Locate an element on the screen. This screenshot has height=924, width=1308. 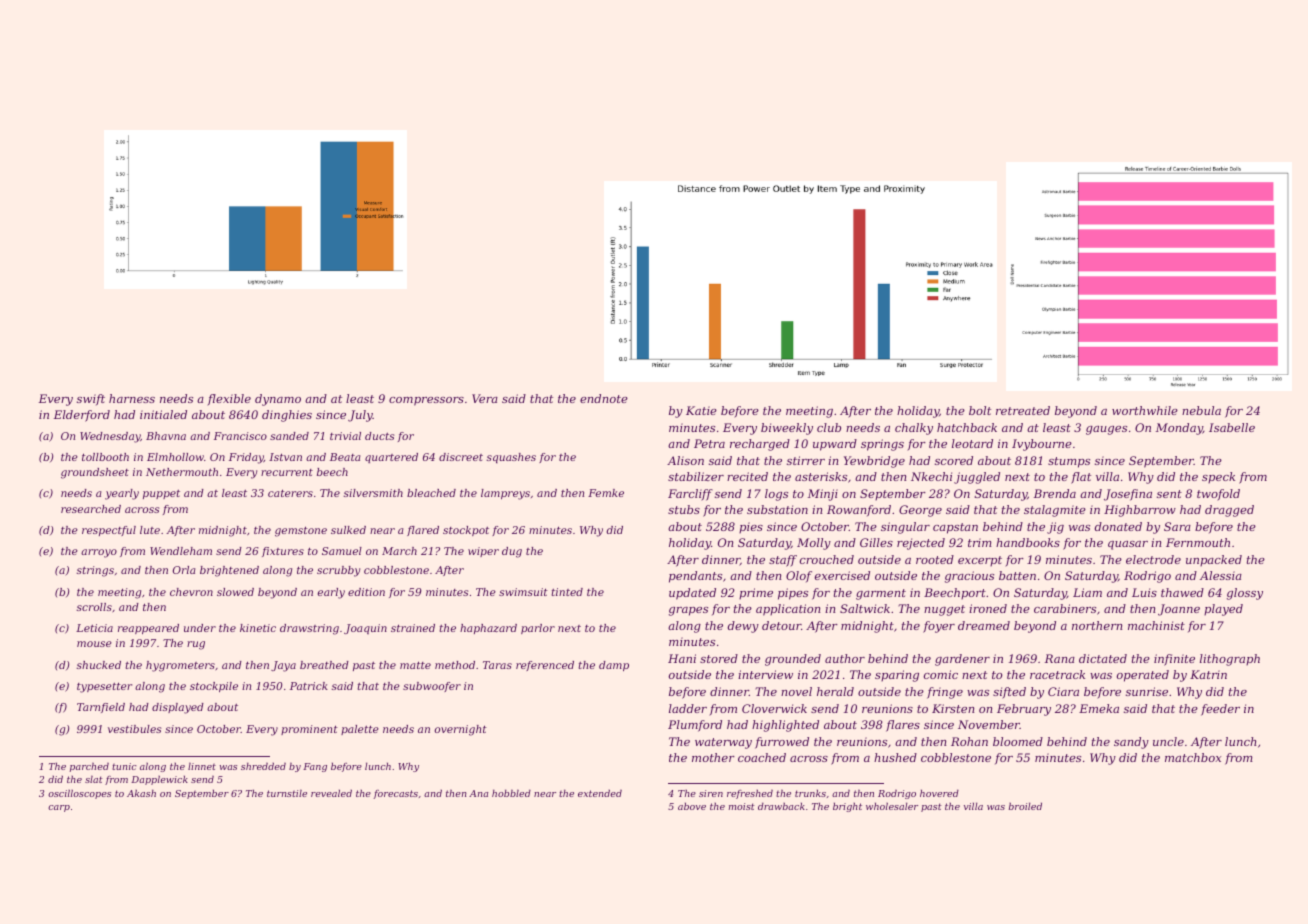
prominent is located at coordinates (309, 730).
